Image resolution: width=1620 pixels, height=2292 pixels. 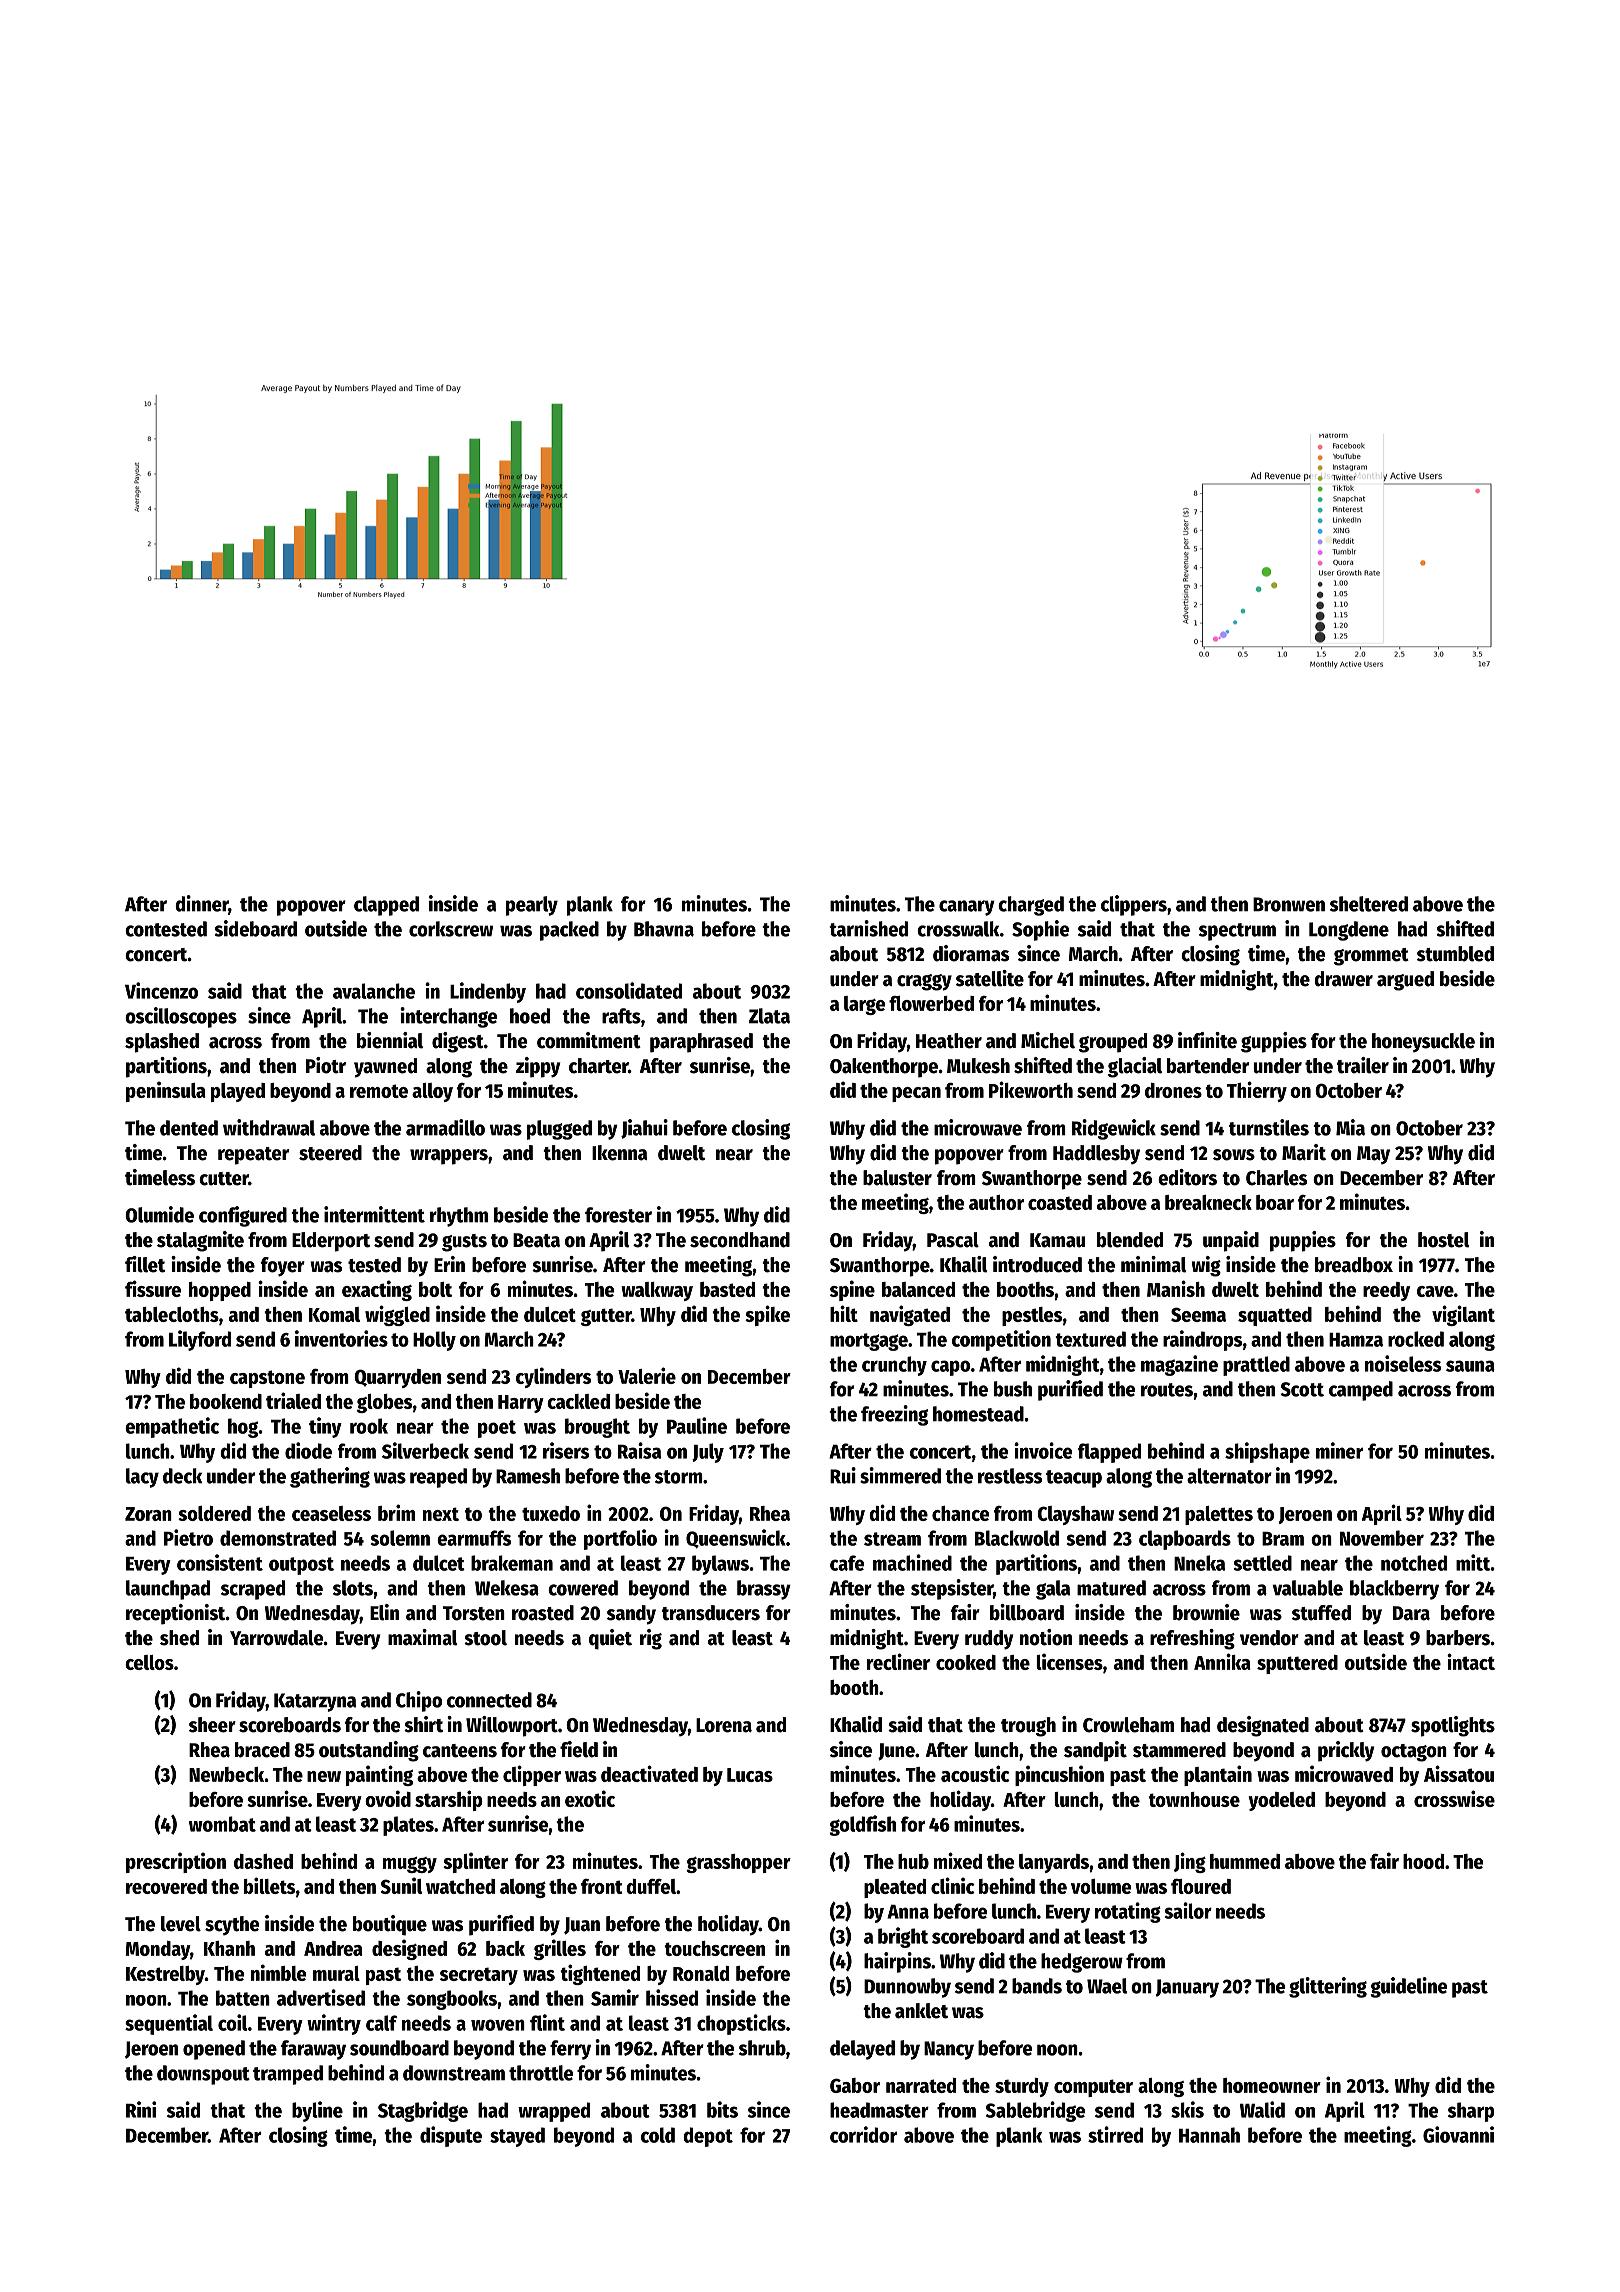 What do you see at coordinates (451, 2136) in the image?
I see `dispute` at bounding box center [451, 2136].
